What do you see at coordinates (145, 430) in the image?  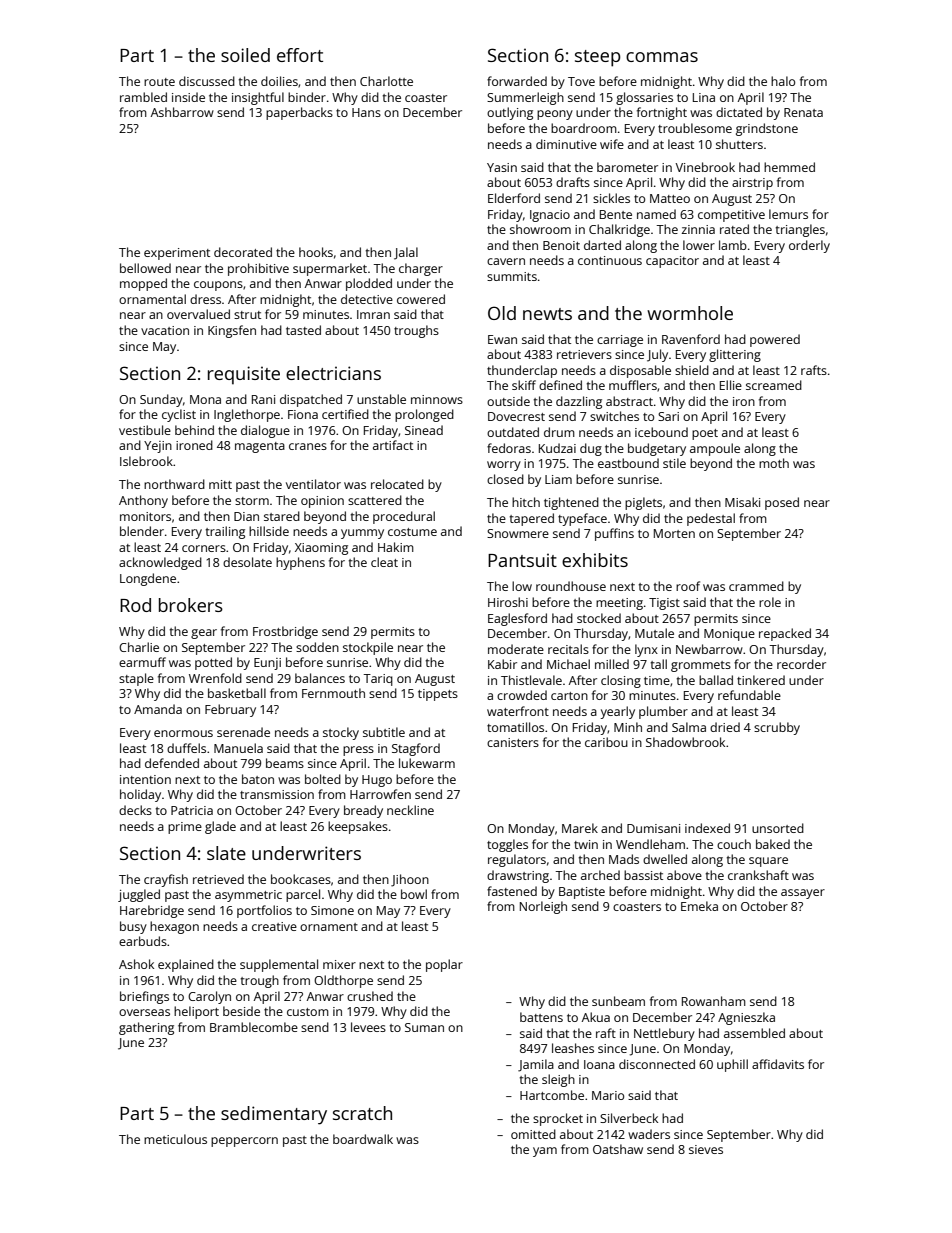 I see `vestibule` at bounding box center [145, 430].
